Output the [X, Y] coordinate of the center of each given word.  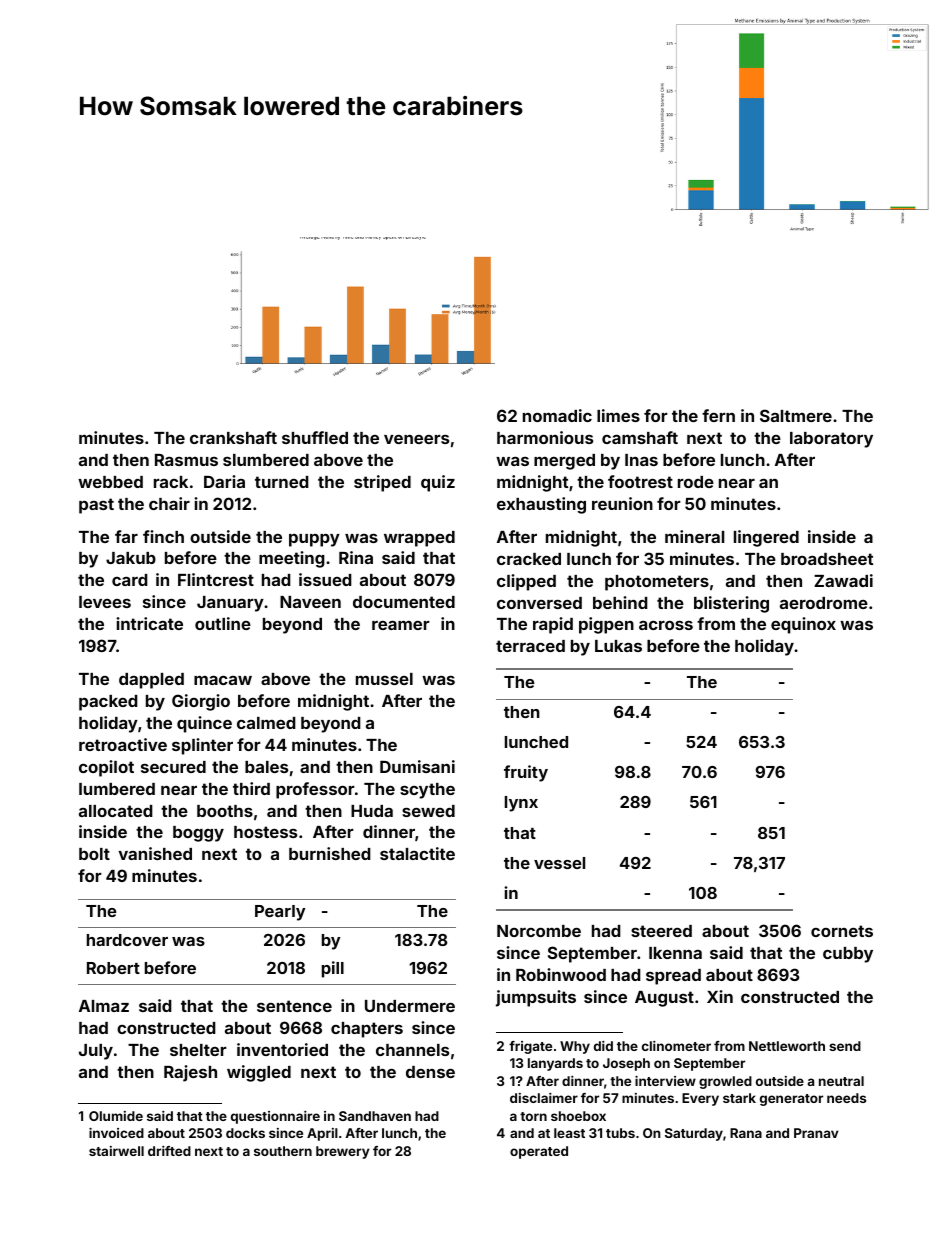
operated [539, 1152]
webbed [110, 482]
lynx [521, 804]
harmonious [545, 437]
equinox [803, 625]
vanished [155, 853]
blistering [731, 604]
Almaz [104, 1006]
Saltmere [796, 415]
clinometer [676, 1046]
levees [105, 602]
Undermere [410, 1006]
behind [620, 602]
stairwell [116, 1151]
